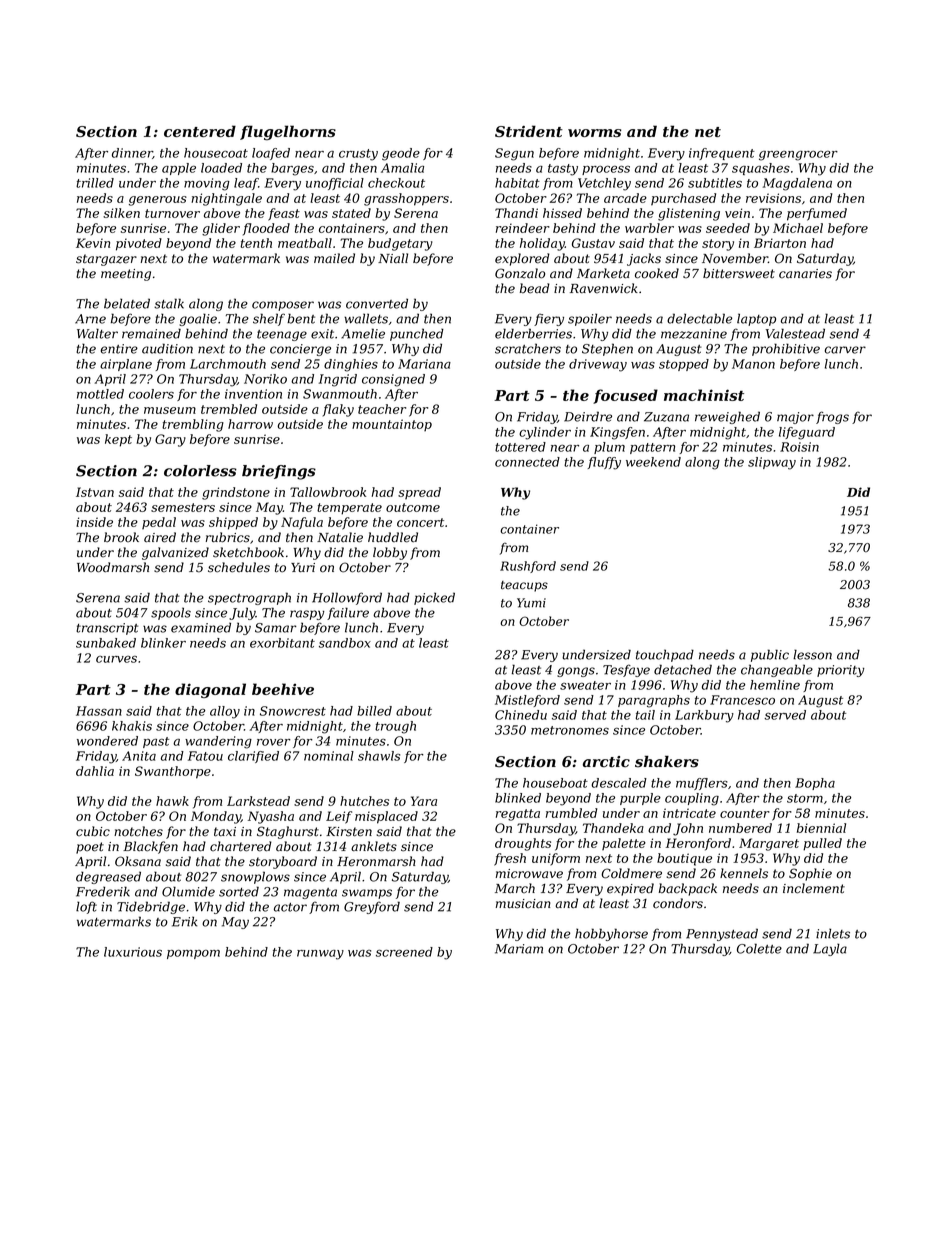 This screenshot has height=1233, width=952. Describe the element at coordinates (320, 955) in the screenshot. I see `runway` at that location.
